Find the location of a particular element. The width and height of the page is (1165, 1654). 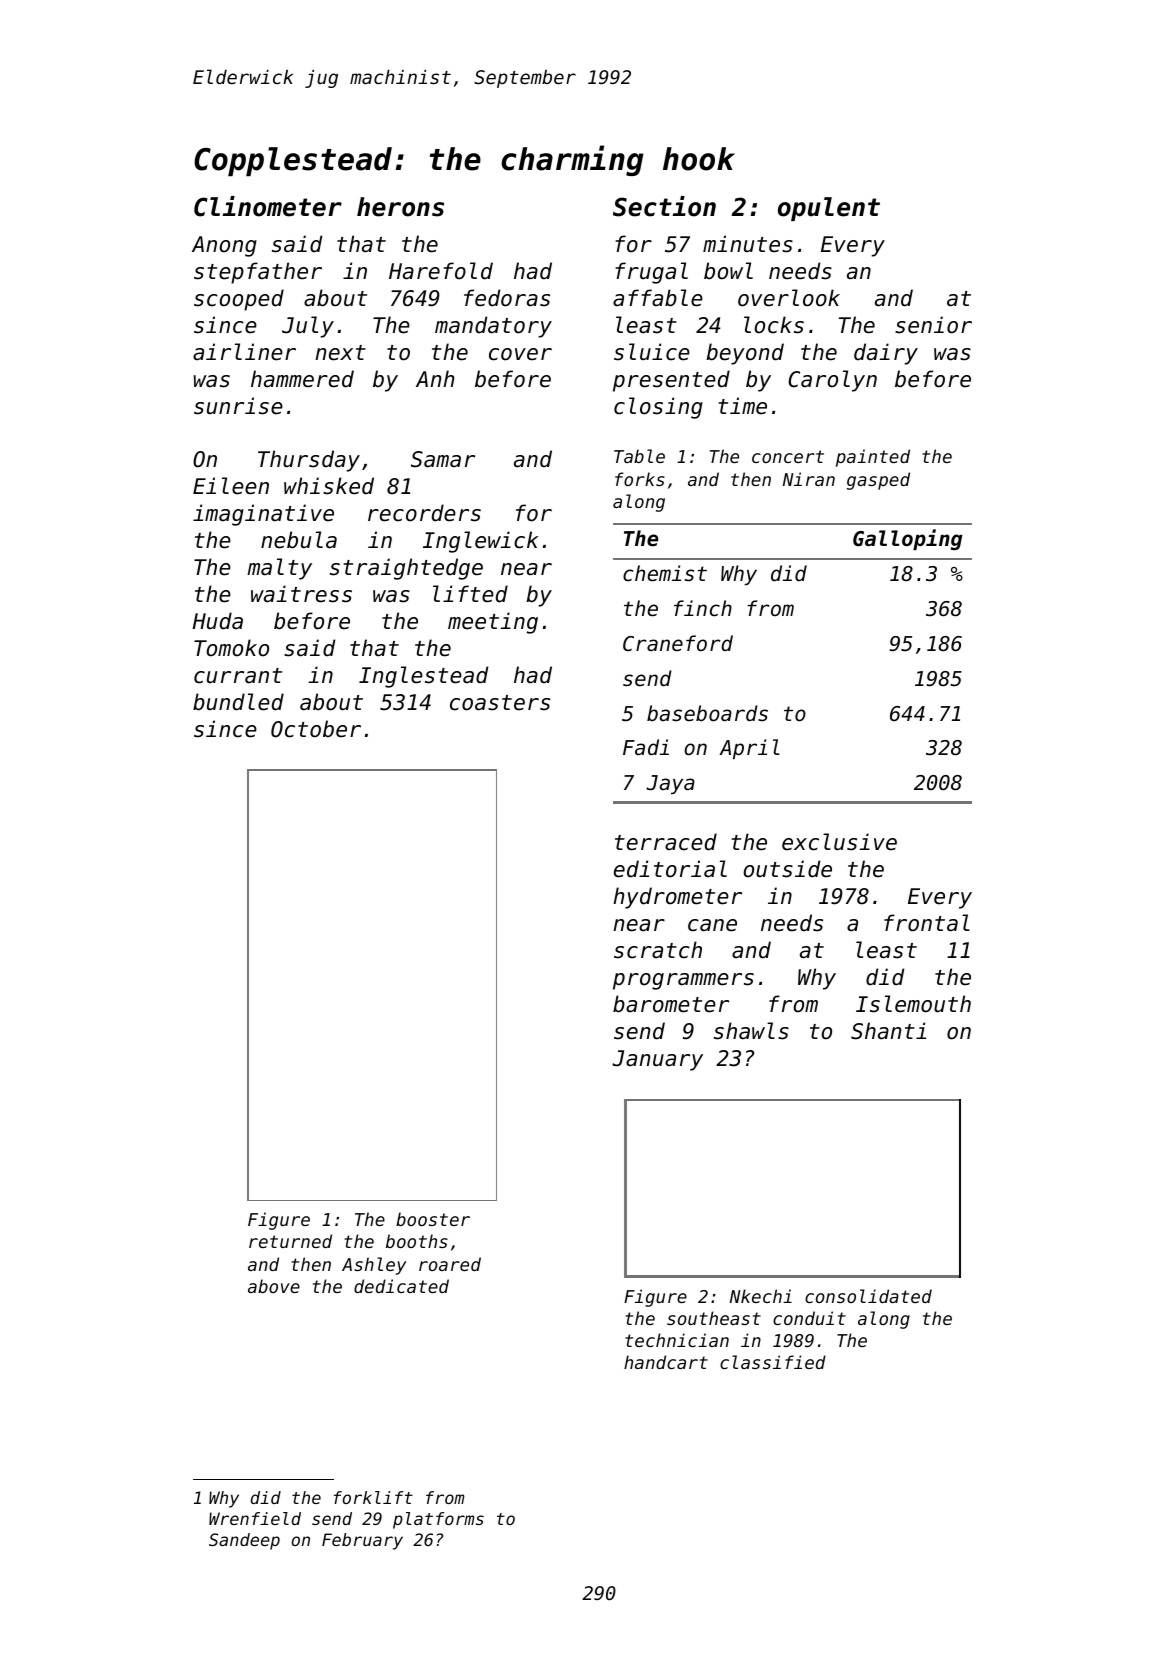

October is located at coordinates (316, 729).
